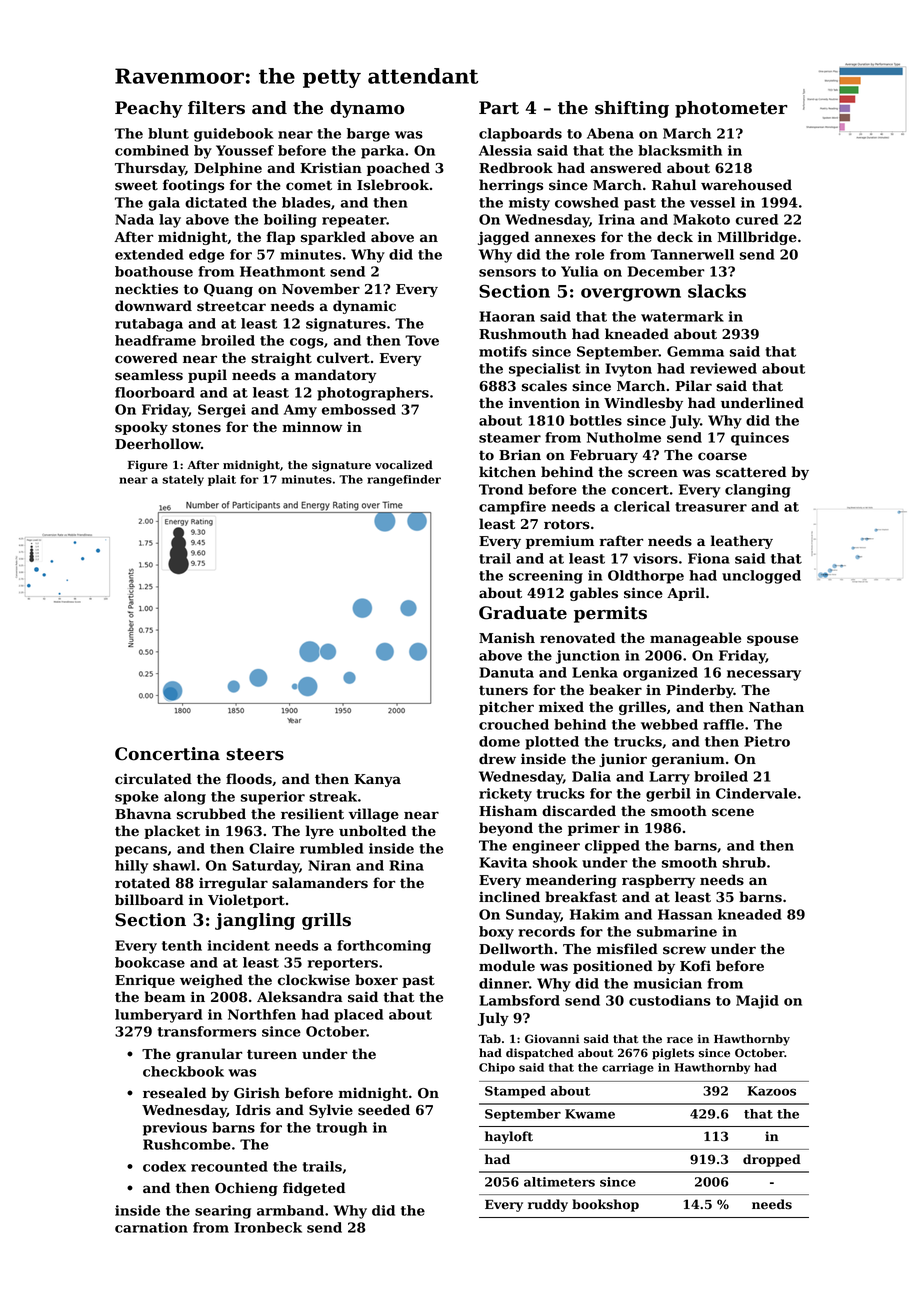 This screenshot has height=1308, width=924. Describe the element at coordinates (695, 351) in the screenshot. I see `Gemma` at that location.
